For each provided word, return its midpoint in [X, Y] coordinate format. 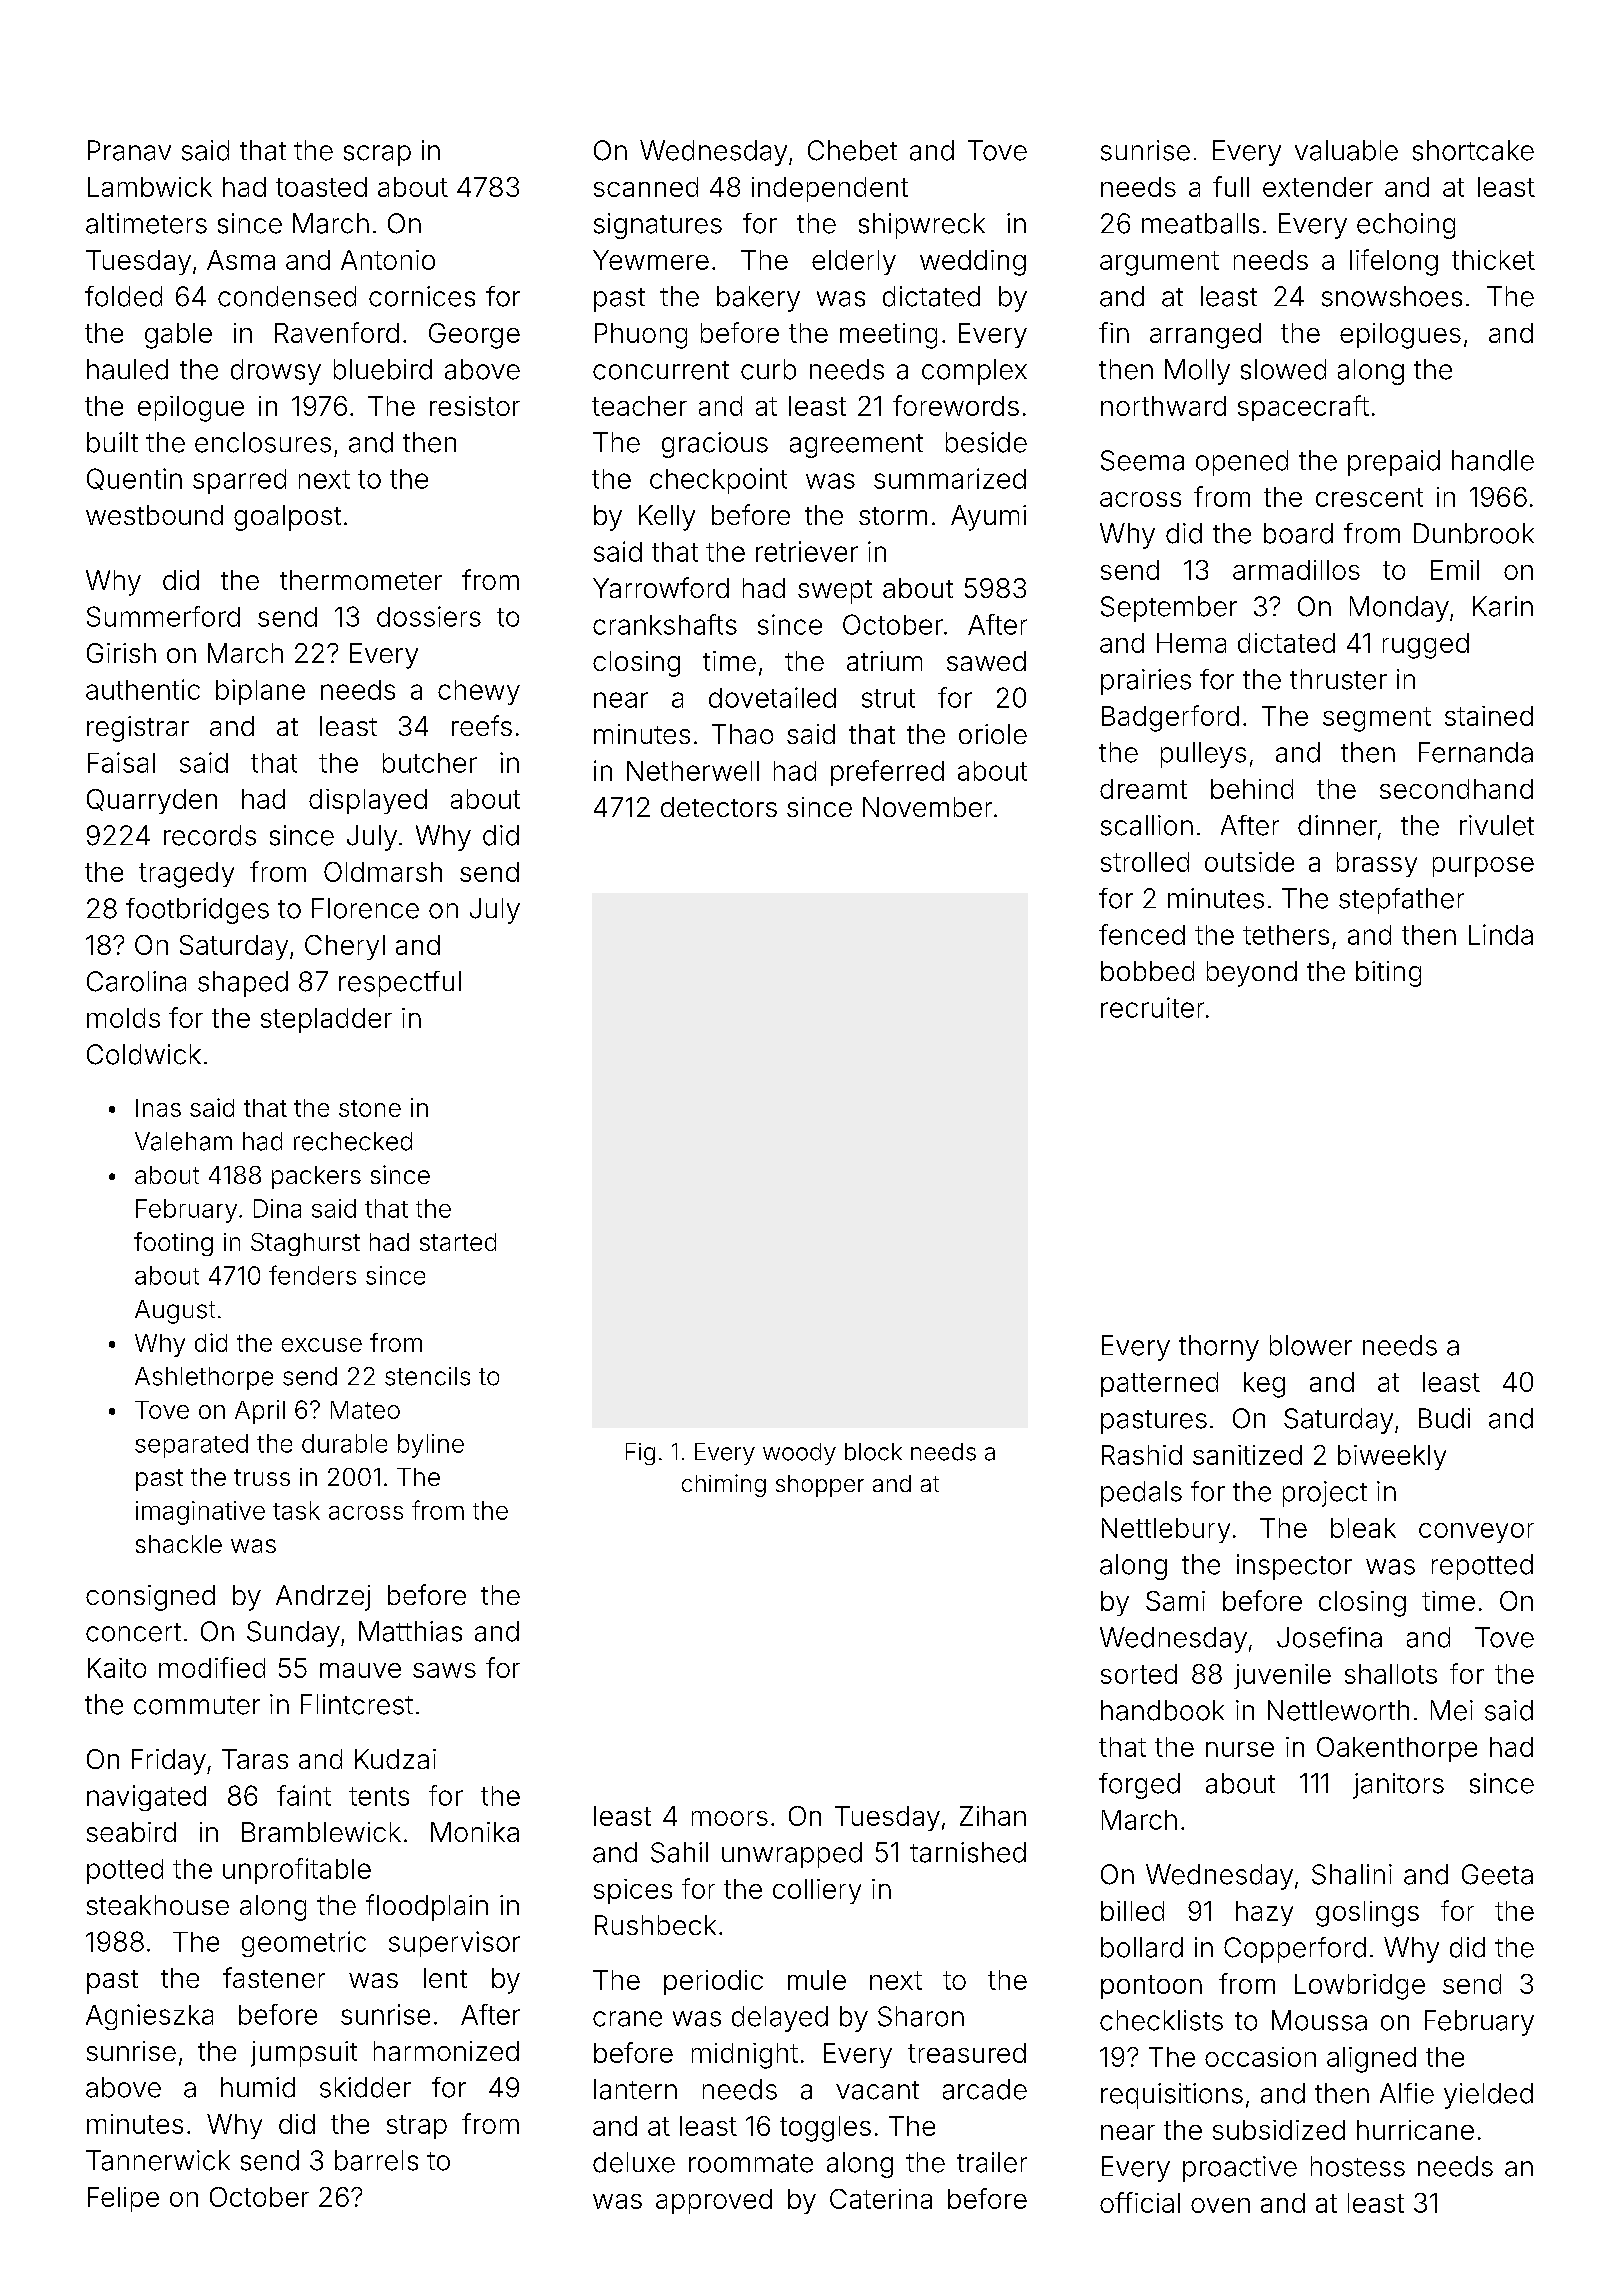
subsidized [1279, 2130]
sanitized [1247, 1455]
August [175, 1312]
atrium [884, 661]
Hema [1191, 643]
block [873, 1452]
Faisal [121, 762]
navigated [146, 1798]
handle [1493, 460]
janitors [1398, 1786]
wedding [973, 263]
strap [417, 2127]
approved [714, 2201]
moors [730, 1818]
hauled [127, 369]
